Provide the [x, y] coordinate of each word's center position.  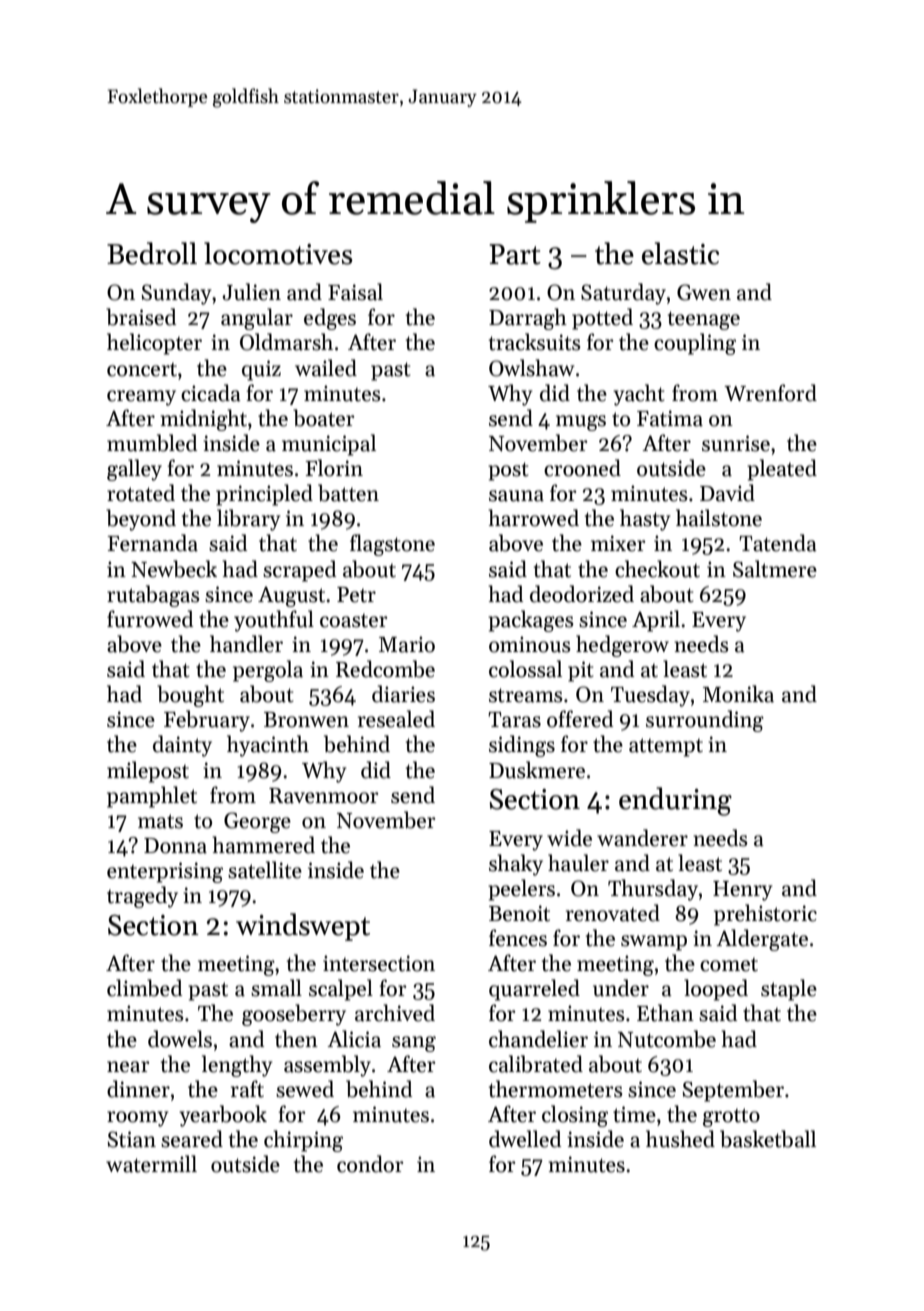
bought [190, 696]
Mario [407, 644]
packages [531, 621]
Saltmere [775, 569]
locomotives [278, 253]
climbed [145, 988]
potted [602, 319]
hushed [680, 1139]
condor [370, 1164]
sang [414, 1044]
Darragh [528, 319]
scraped [300, 571]
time [634, 1114]
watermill [151, 1164]
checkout [657, 569]
